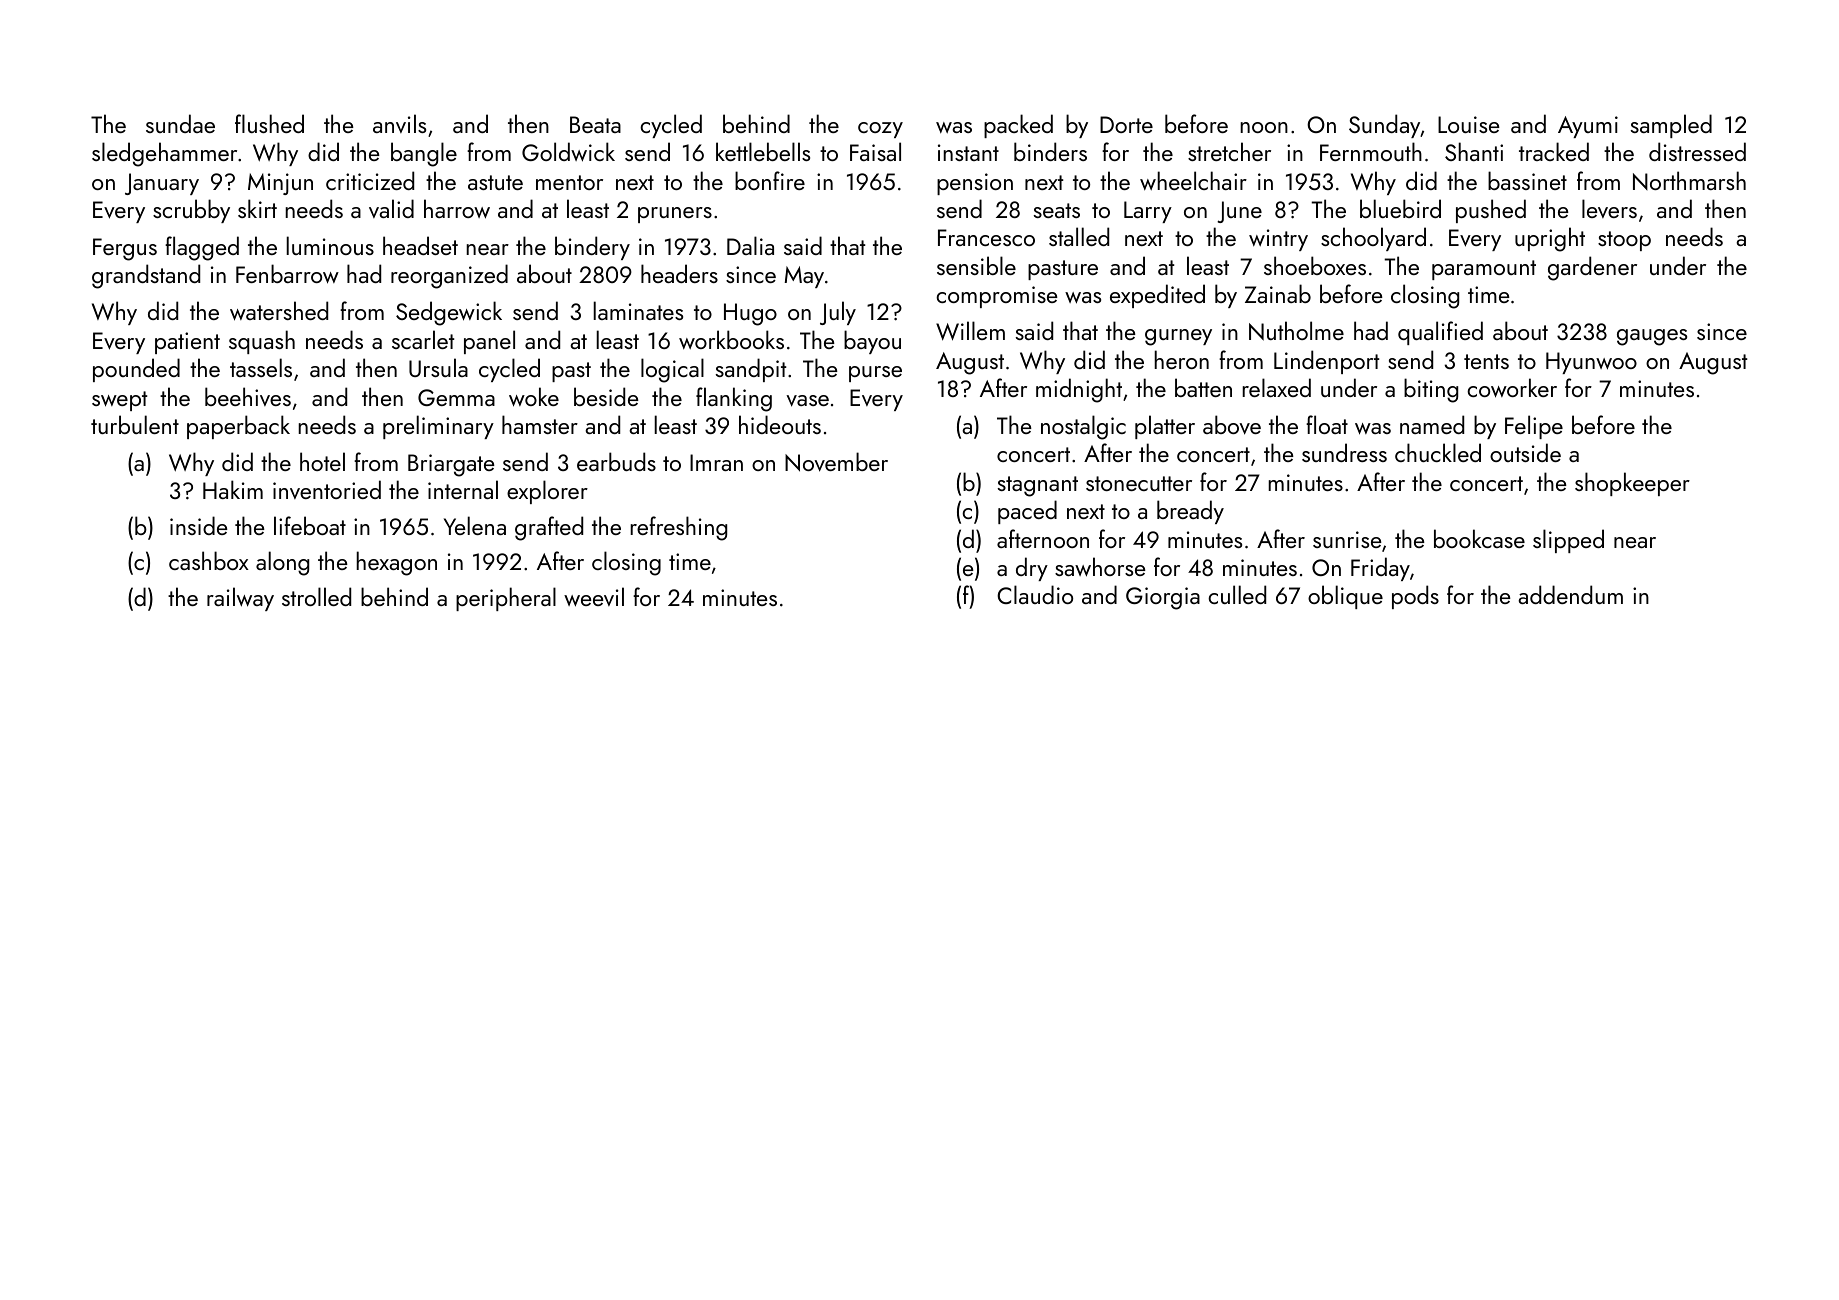 Image resolution: width=1839 pixels, height=1300 pixels. What do you see at coordinates (282, 563) in the screenshot?
I see `along` at bounding box center [282, 563].
